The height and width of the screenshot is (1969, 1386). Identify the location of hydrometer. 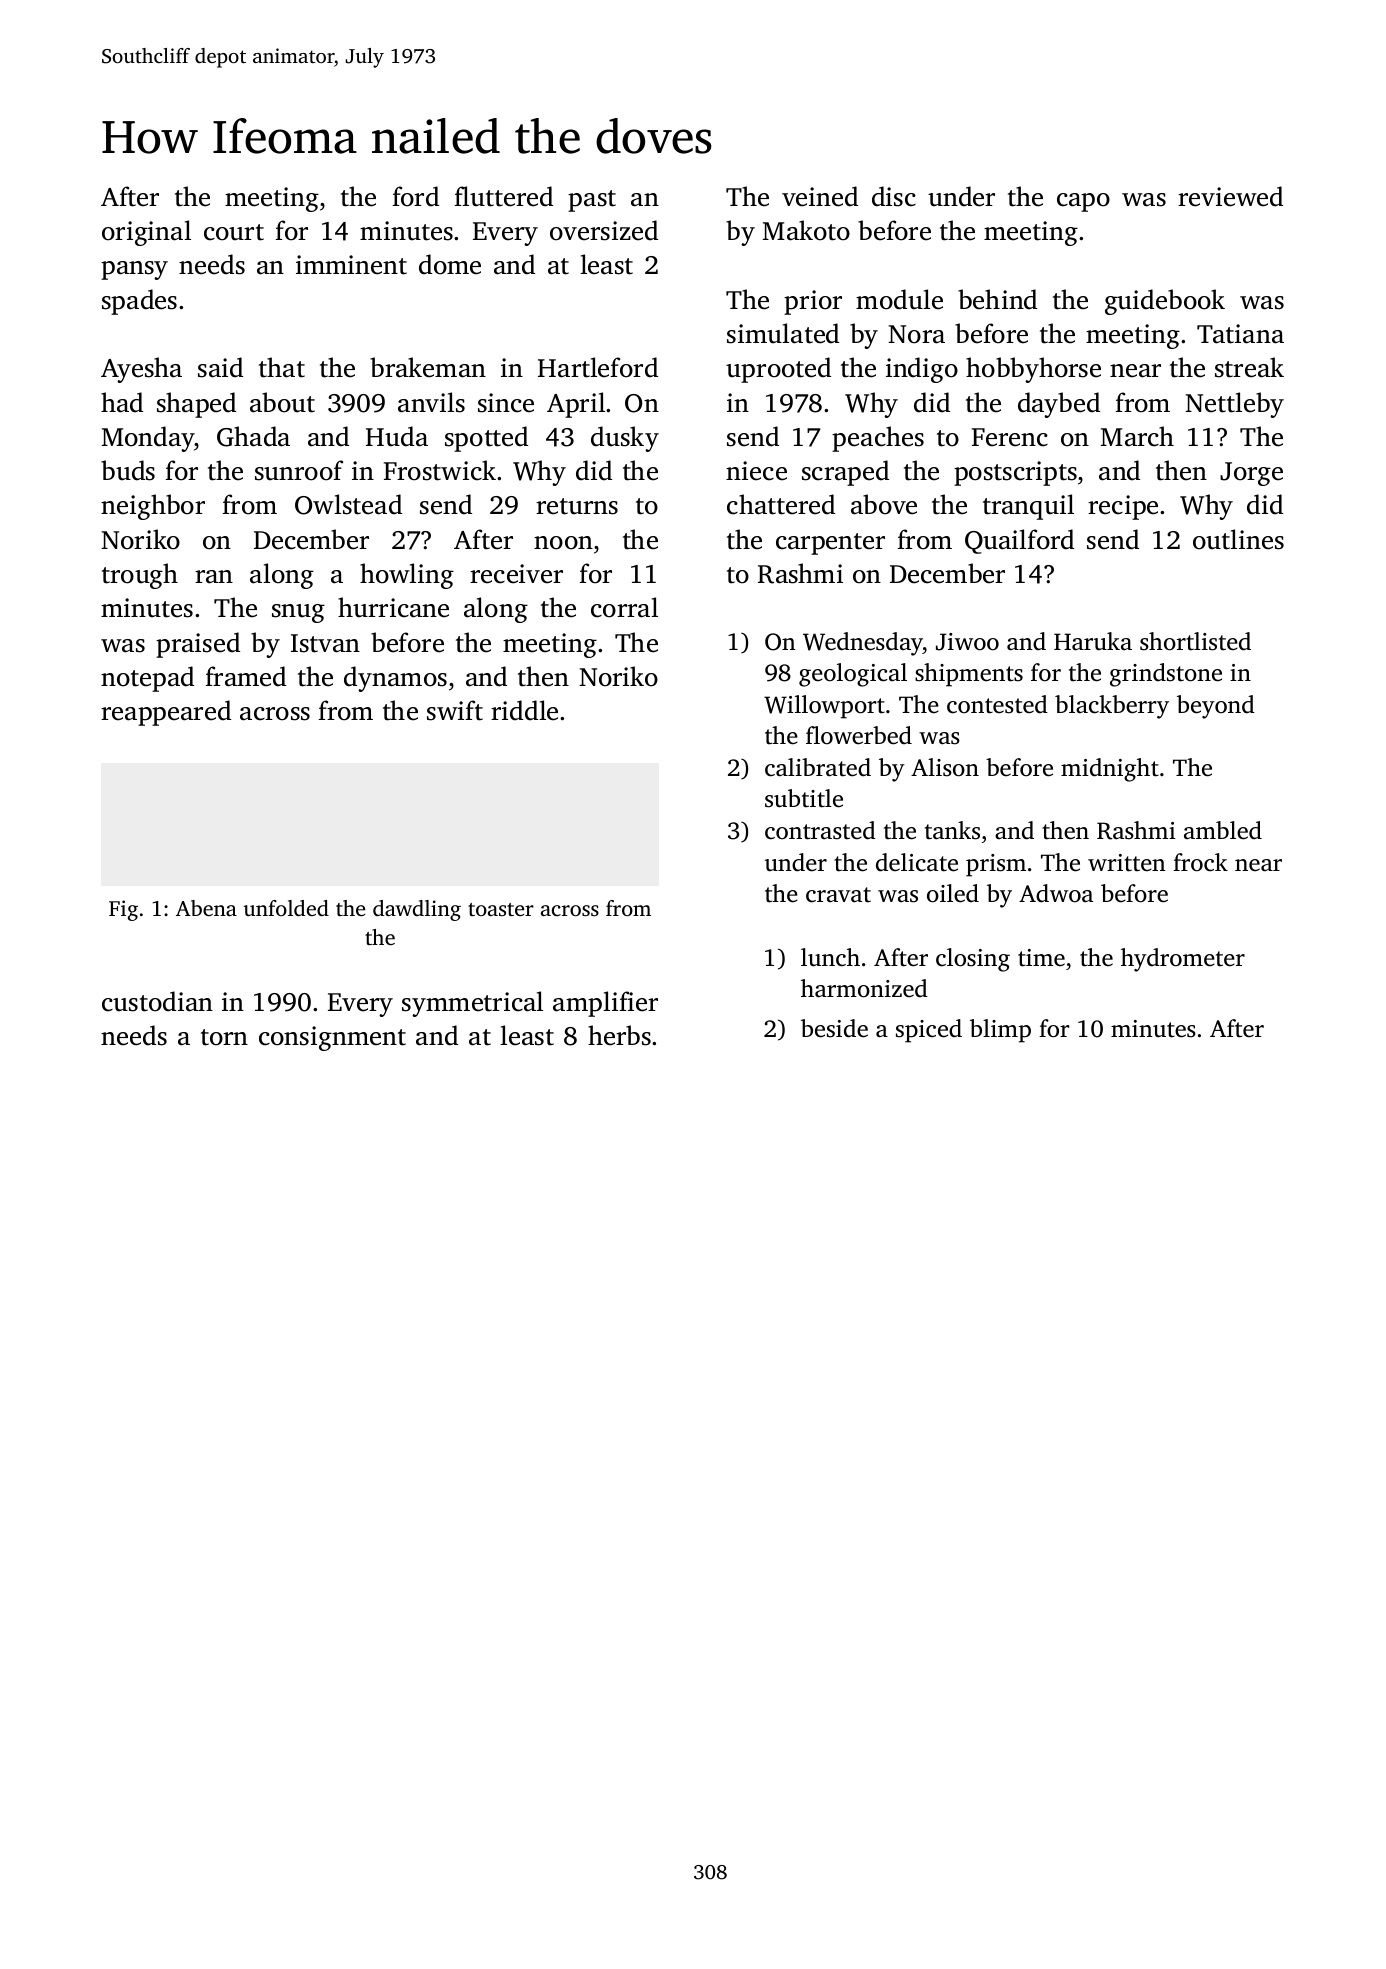
(1183, 960).
